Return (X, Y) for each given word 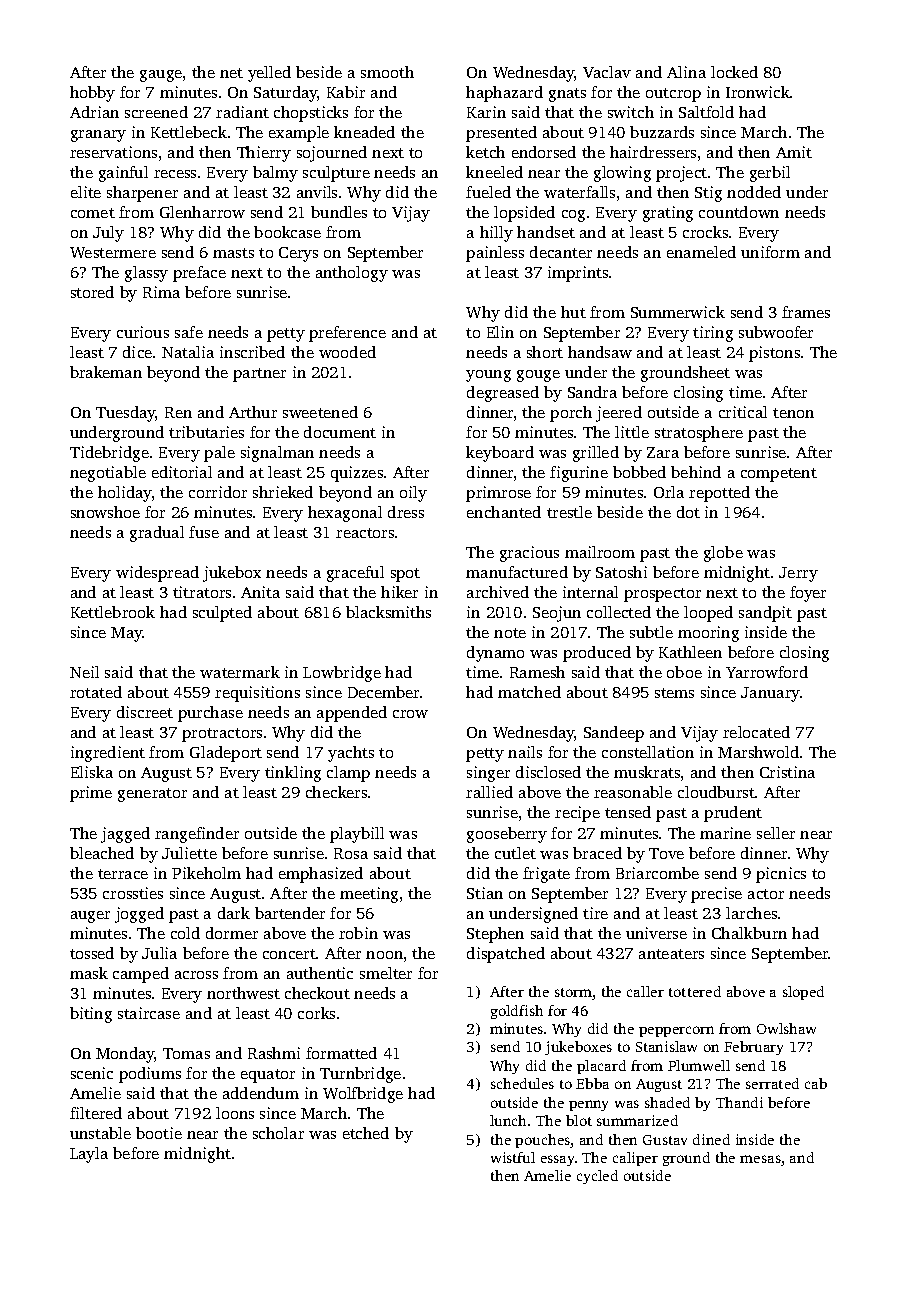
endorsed (544, 152)
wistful (513, 1157)
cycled (597, 1177)
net (231, 73)
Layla (89, 1155)
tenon (793, 413)
